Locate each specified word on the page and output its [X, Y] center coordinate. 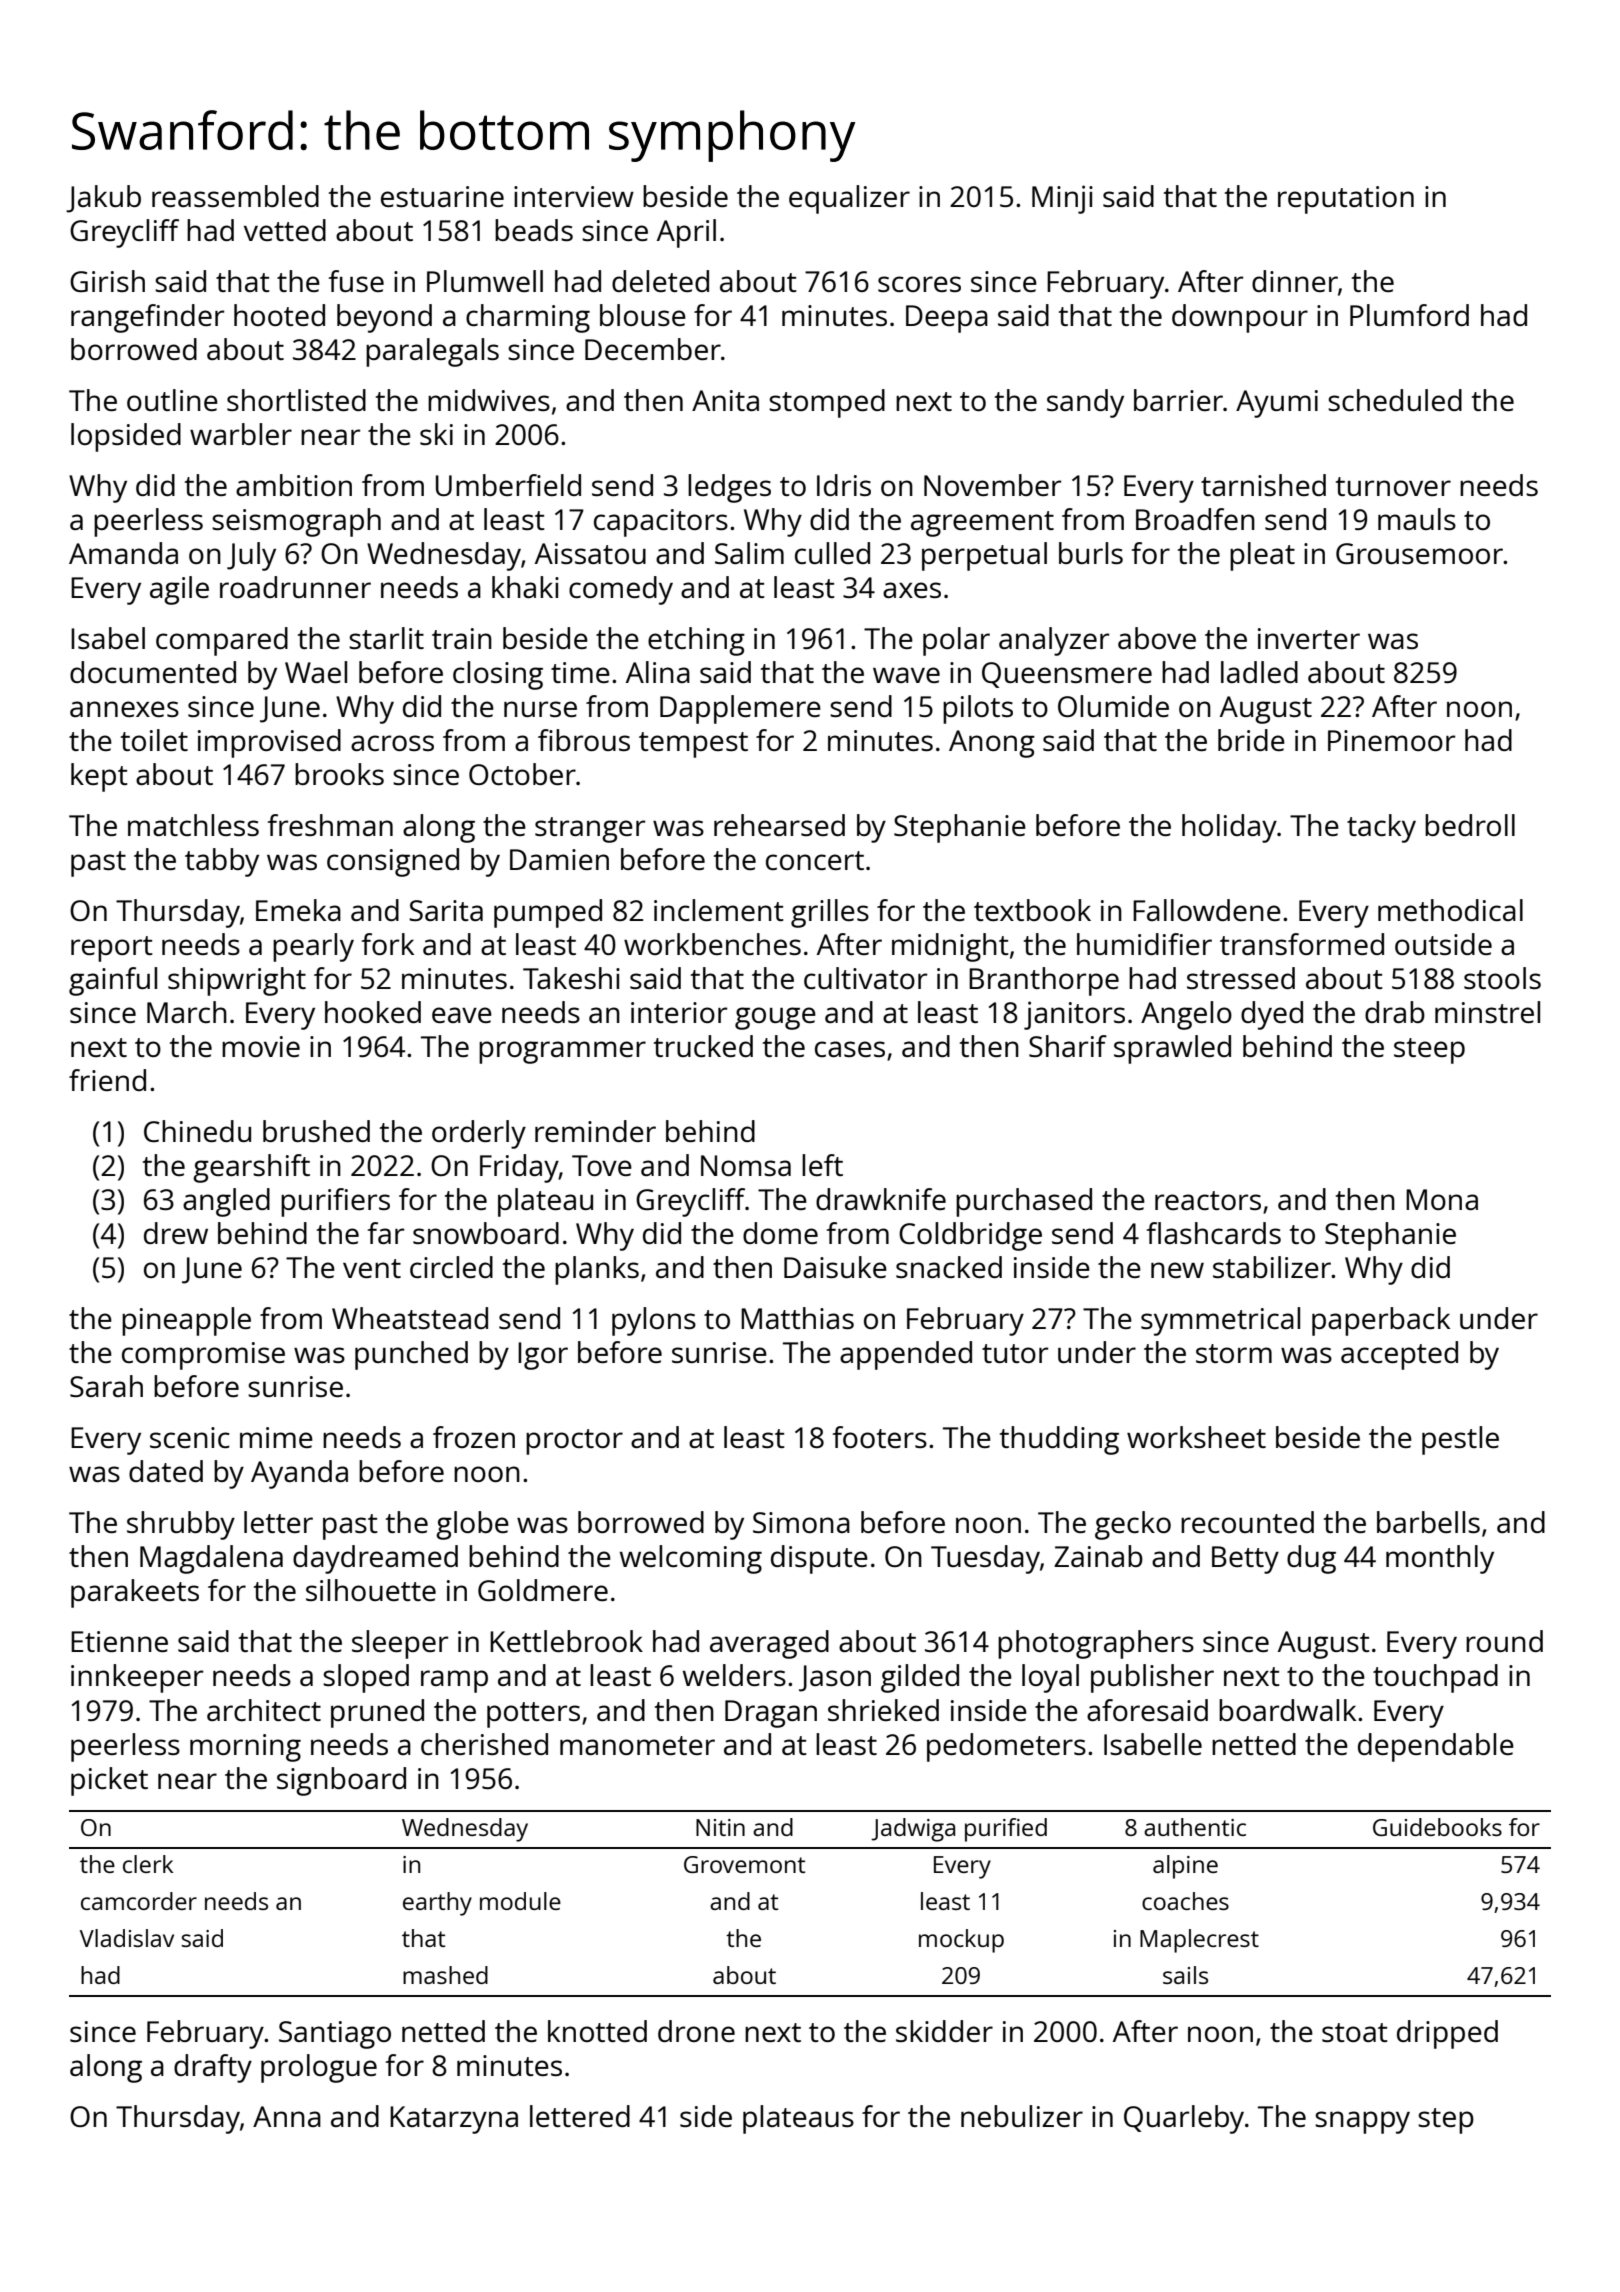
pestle [1460, 1440]
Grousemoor [1419, 553]
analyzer [1054, 641]
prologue [319, 2068]
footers [880, 1437]
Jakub [103, 199]
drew [176, 1233]
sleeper [400, 1644]
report [112, 949]
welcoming [691, 1559]
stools [1502, 978]
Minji [1062, 199]
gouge [775, 1018]
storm [1234, 1353]
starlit [386, 638]
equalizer [849, 199]
